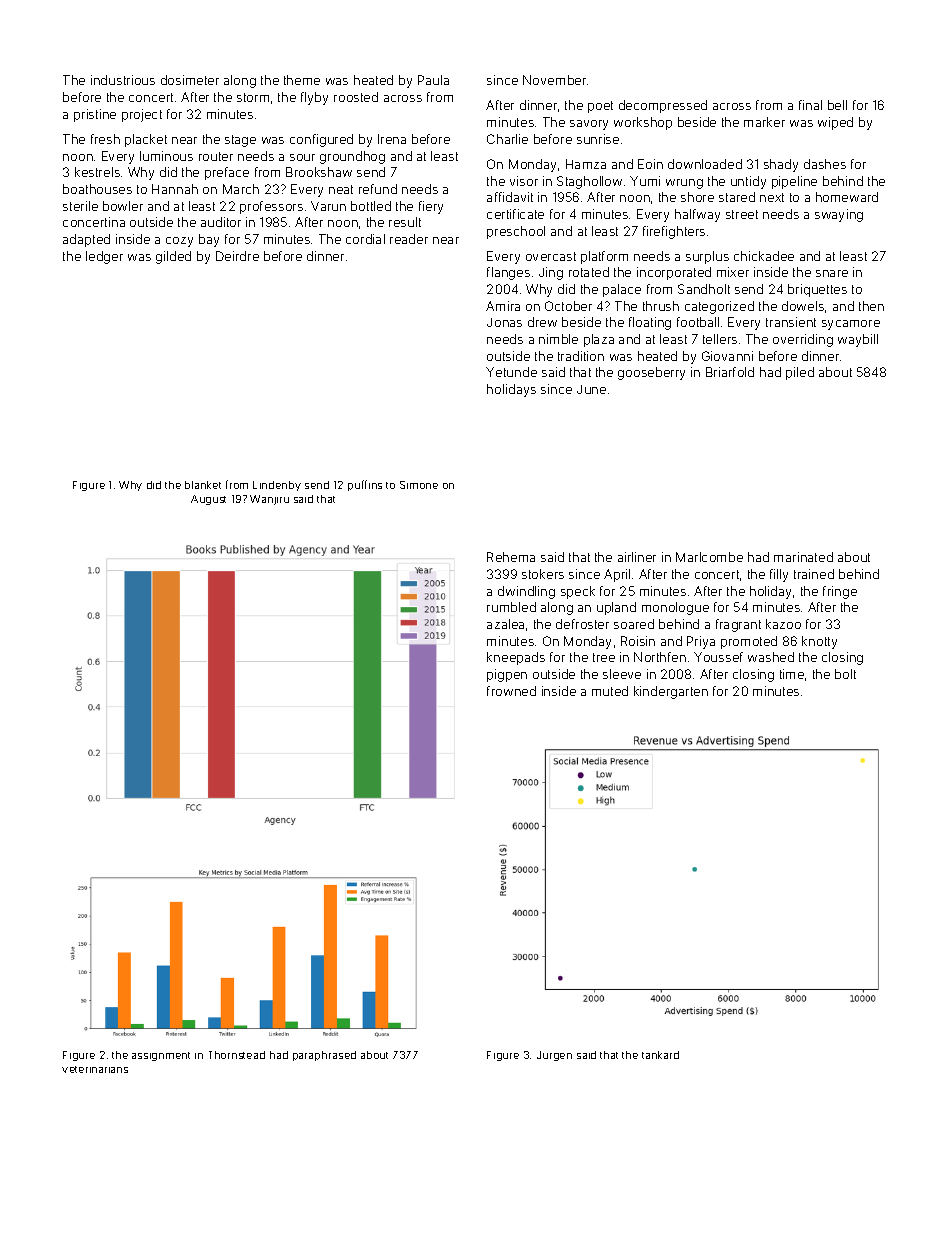  I want to click on kindergarten, so click(671, 692).
